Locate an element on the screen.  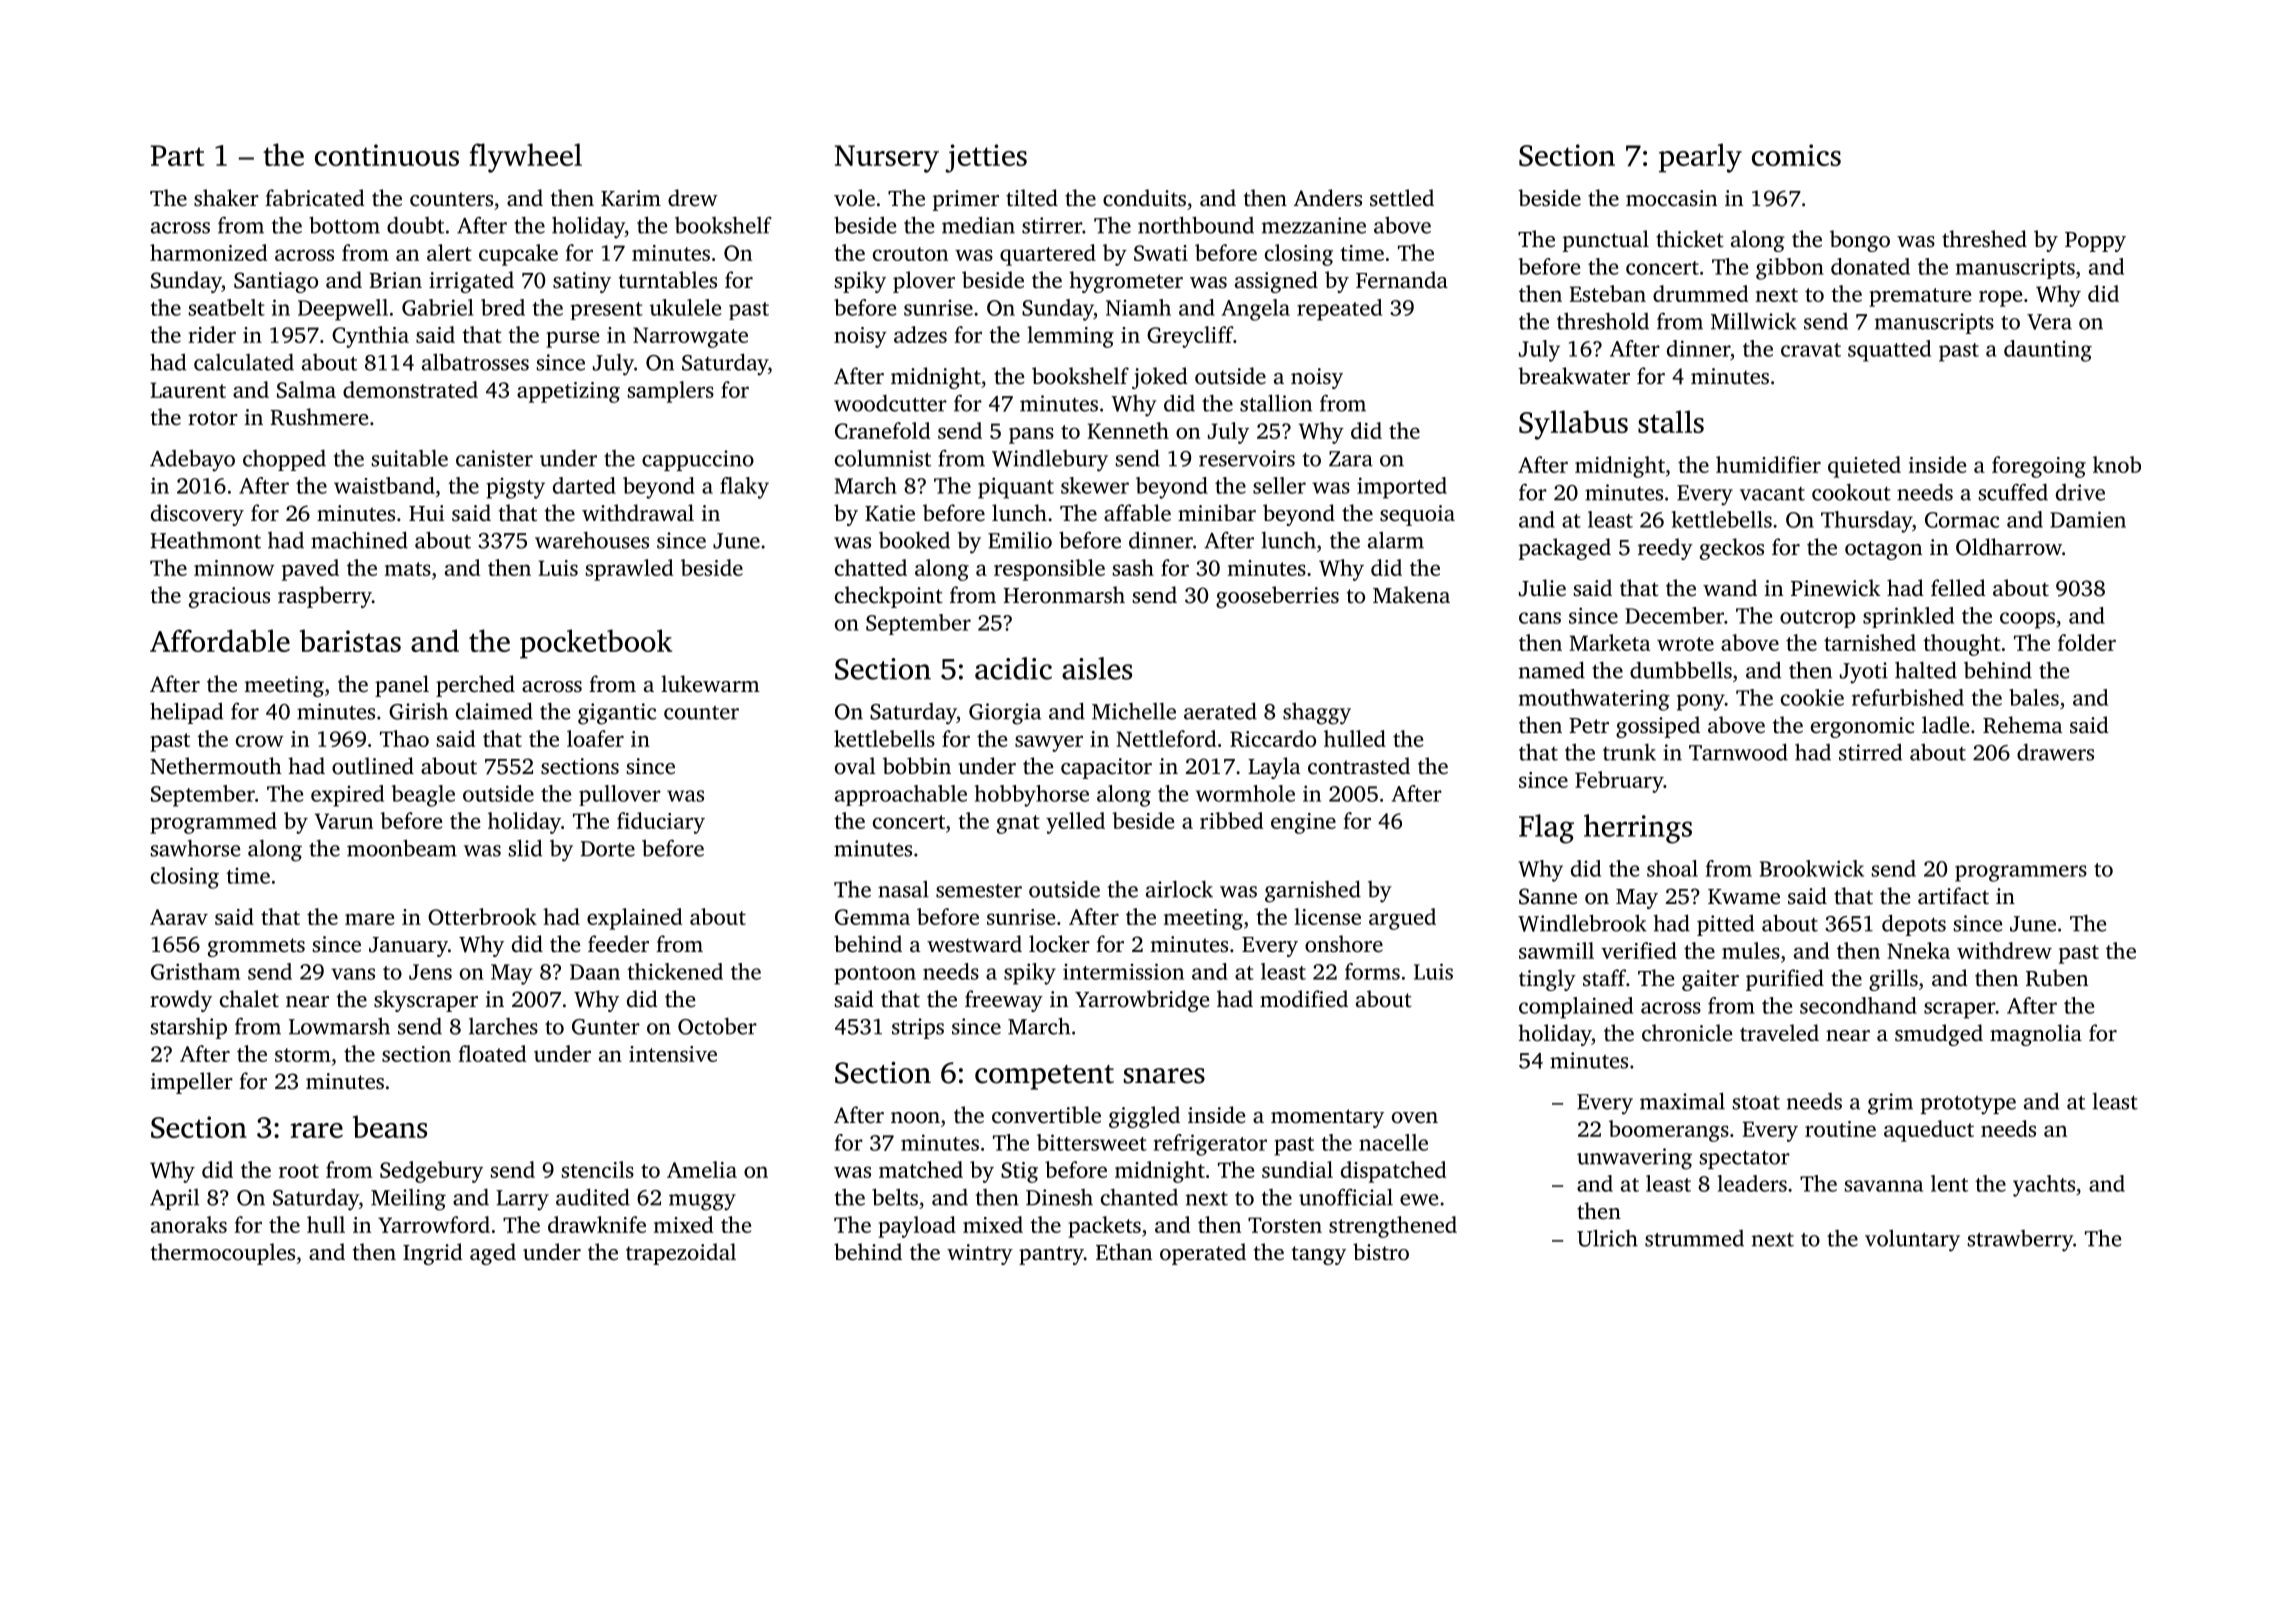
flywheel is located at coordinates (525, 158).
